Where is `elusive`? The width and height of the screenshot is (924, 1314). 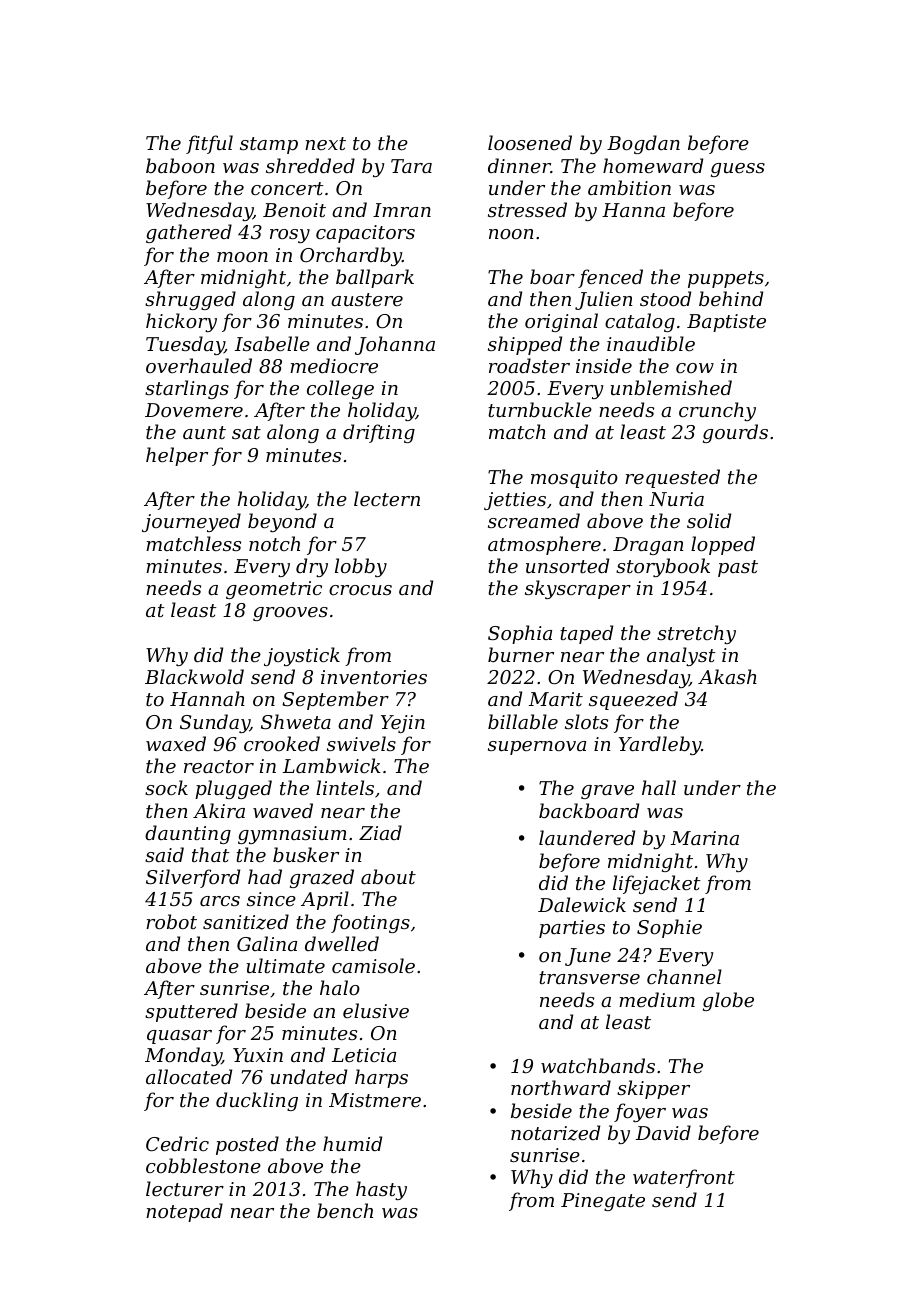 elusive is located at coordinates (376, 1010).
